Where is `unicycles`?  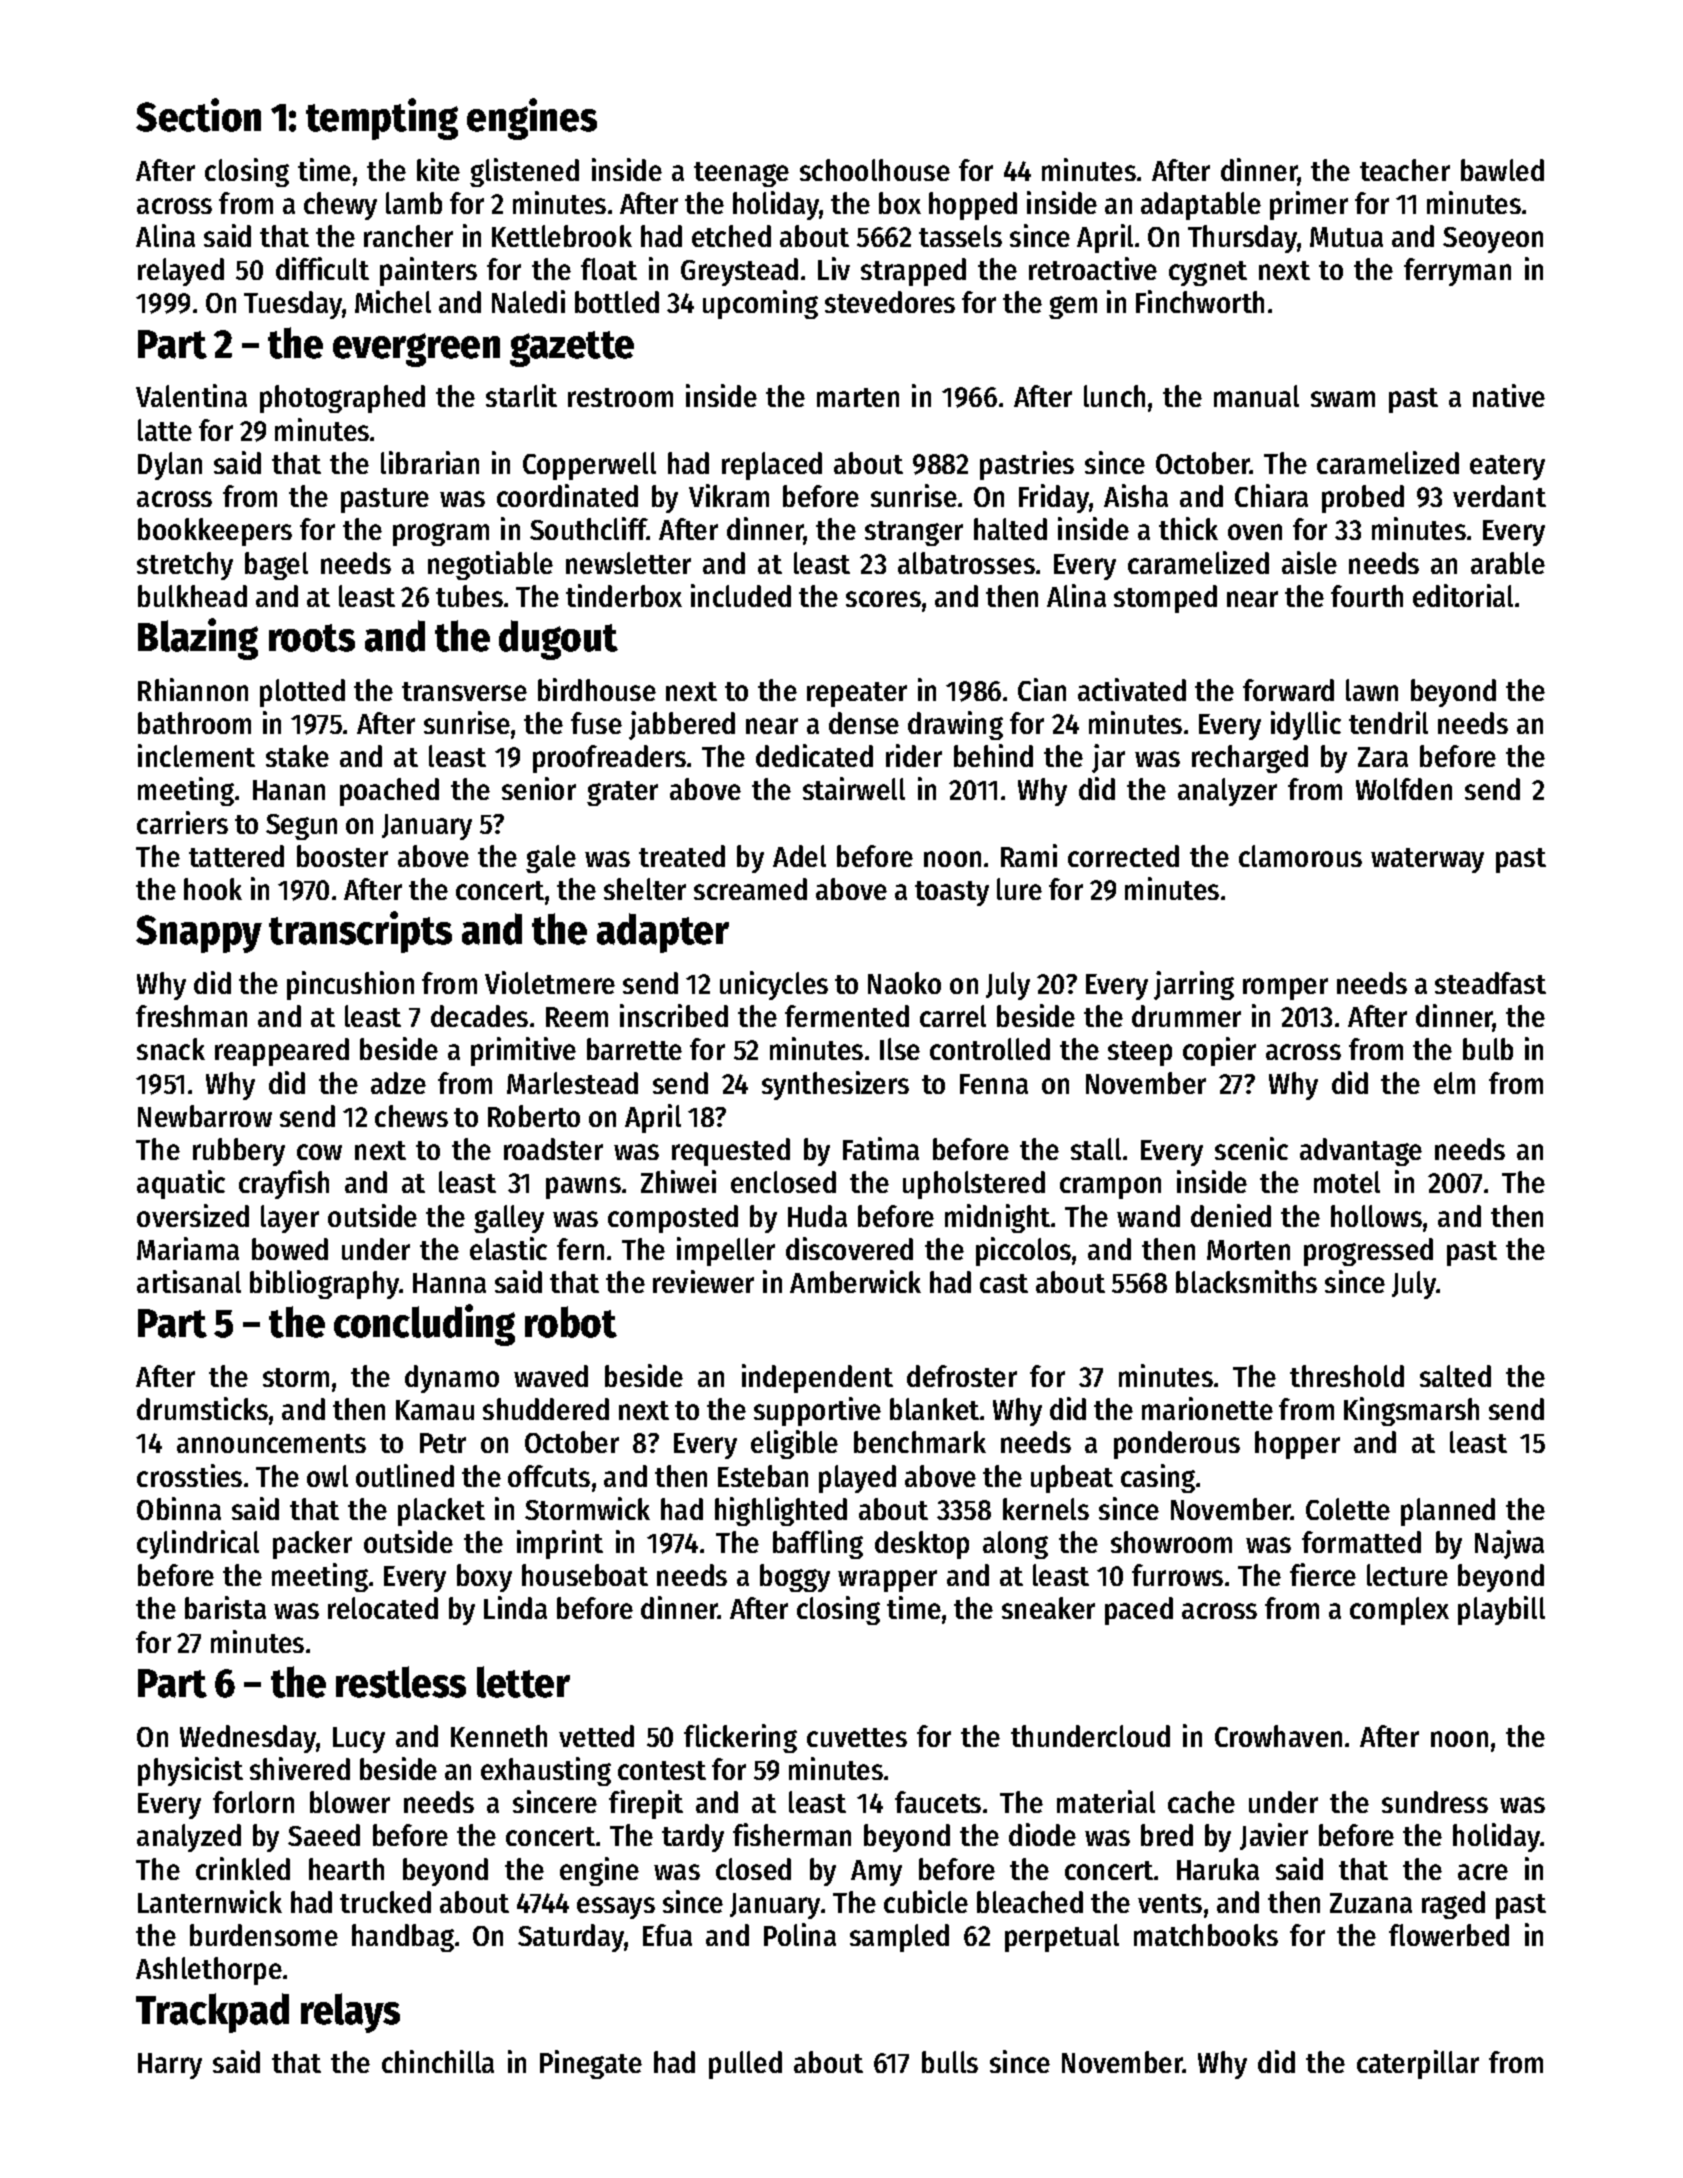
unicycles is located at coordinates (774, 985).
